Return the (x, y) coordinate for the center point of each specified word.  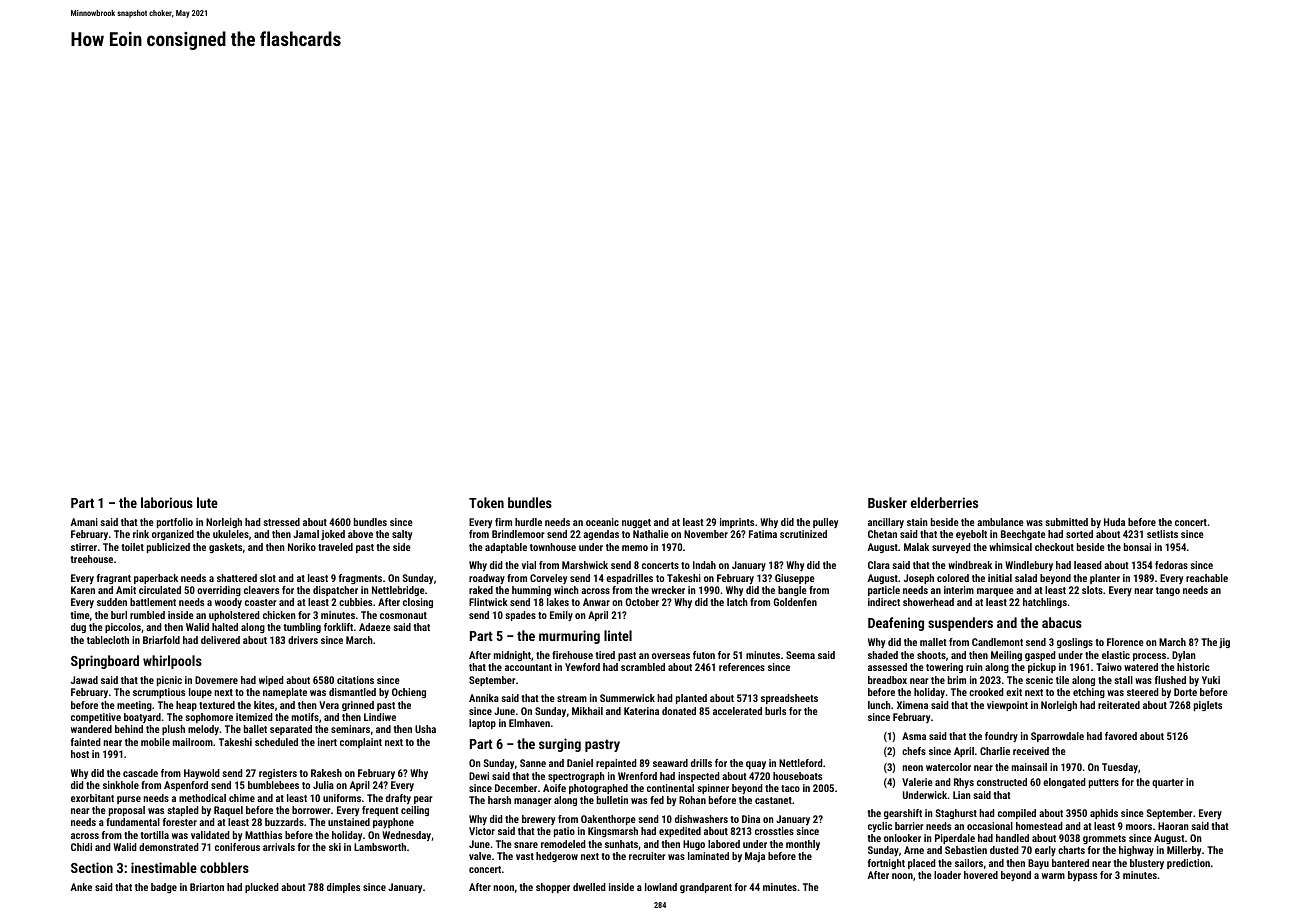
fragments (360, 579)
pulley (825, 523)
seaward (670, 763)
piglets (1208, 706)
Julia (323, 785)
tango (1168, 591)
